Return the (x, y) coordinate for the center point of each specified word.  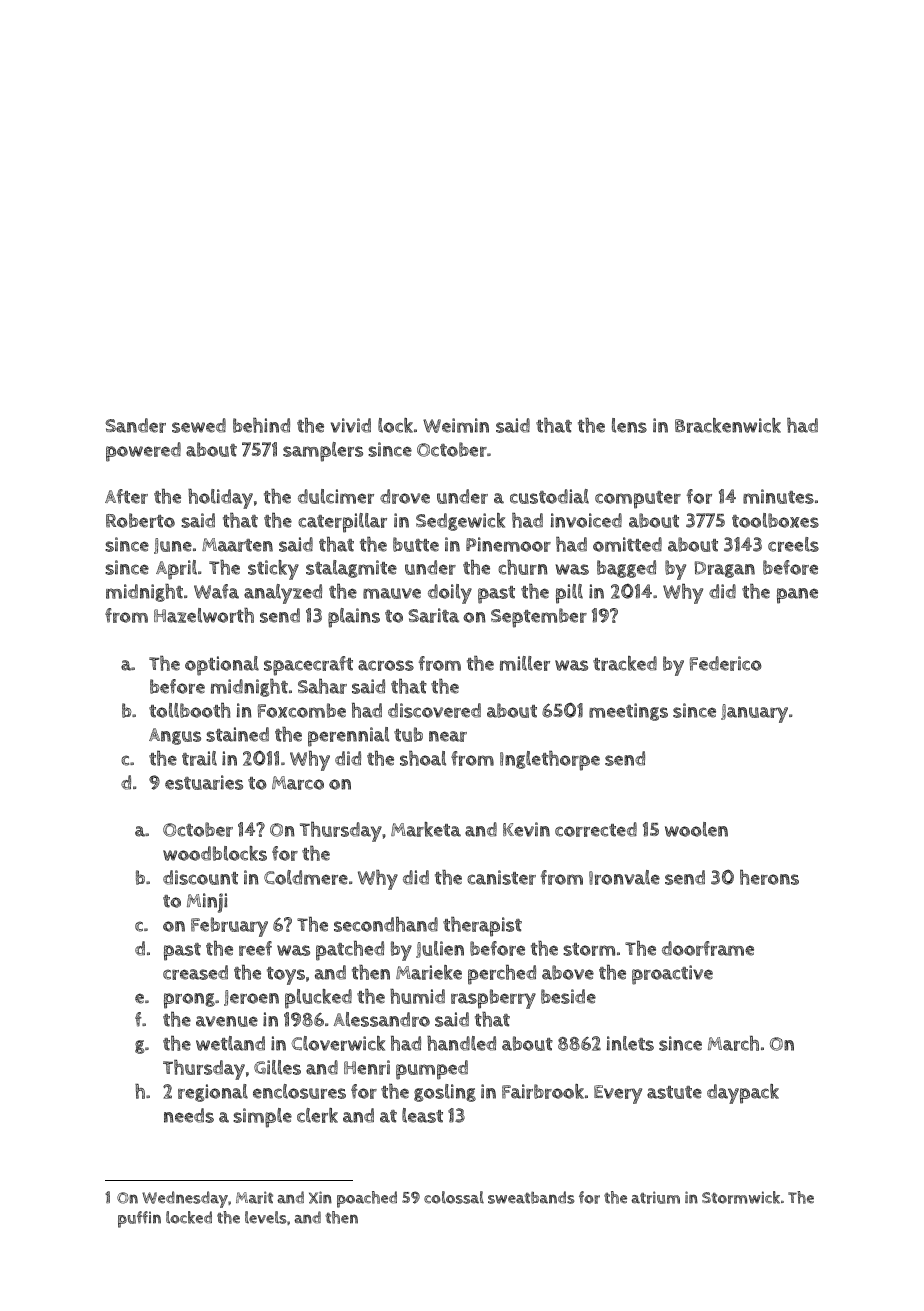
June (173, 546)
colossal (454, 1197)
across (386, 665)
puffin (139, 1219)
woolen (696, 829)
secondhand (386, 924)
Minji (207, 903)
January (754, 713)
